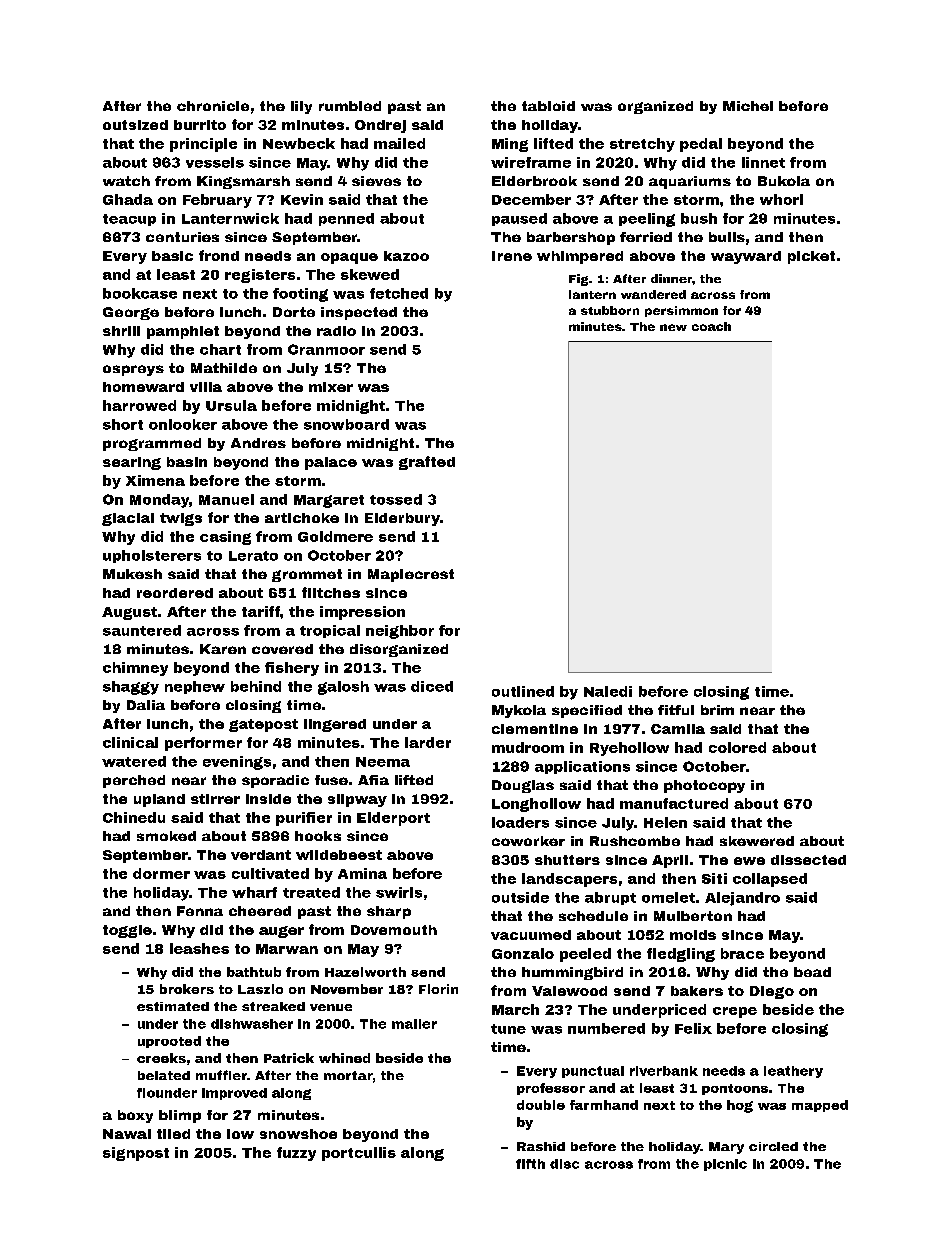 The height and width of the page is (1233, 952). Describe the element at coordinates (394, 930) in the page. I see `Dovemouth` at that location.
